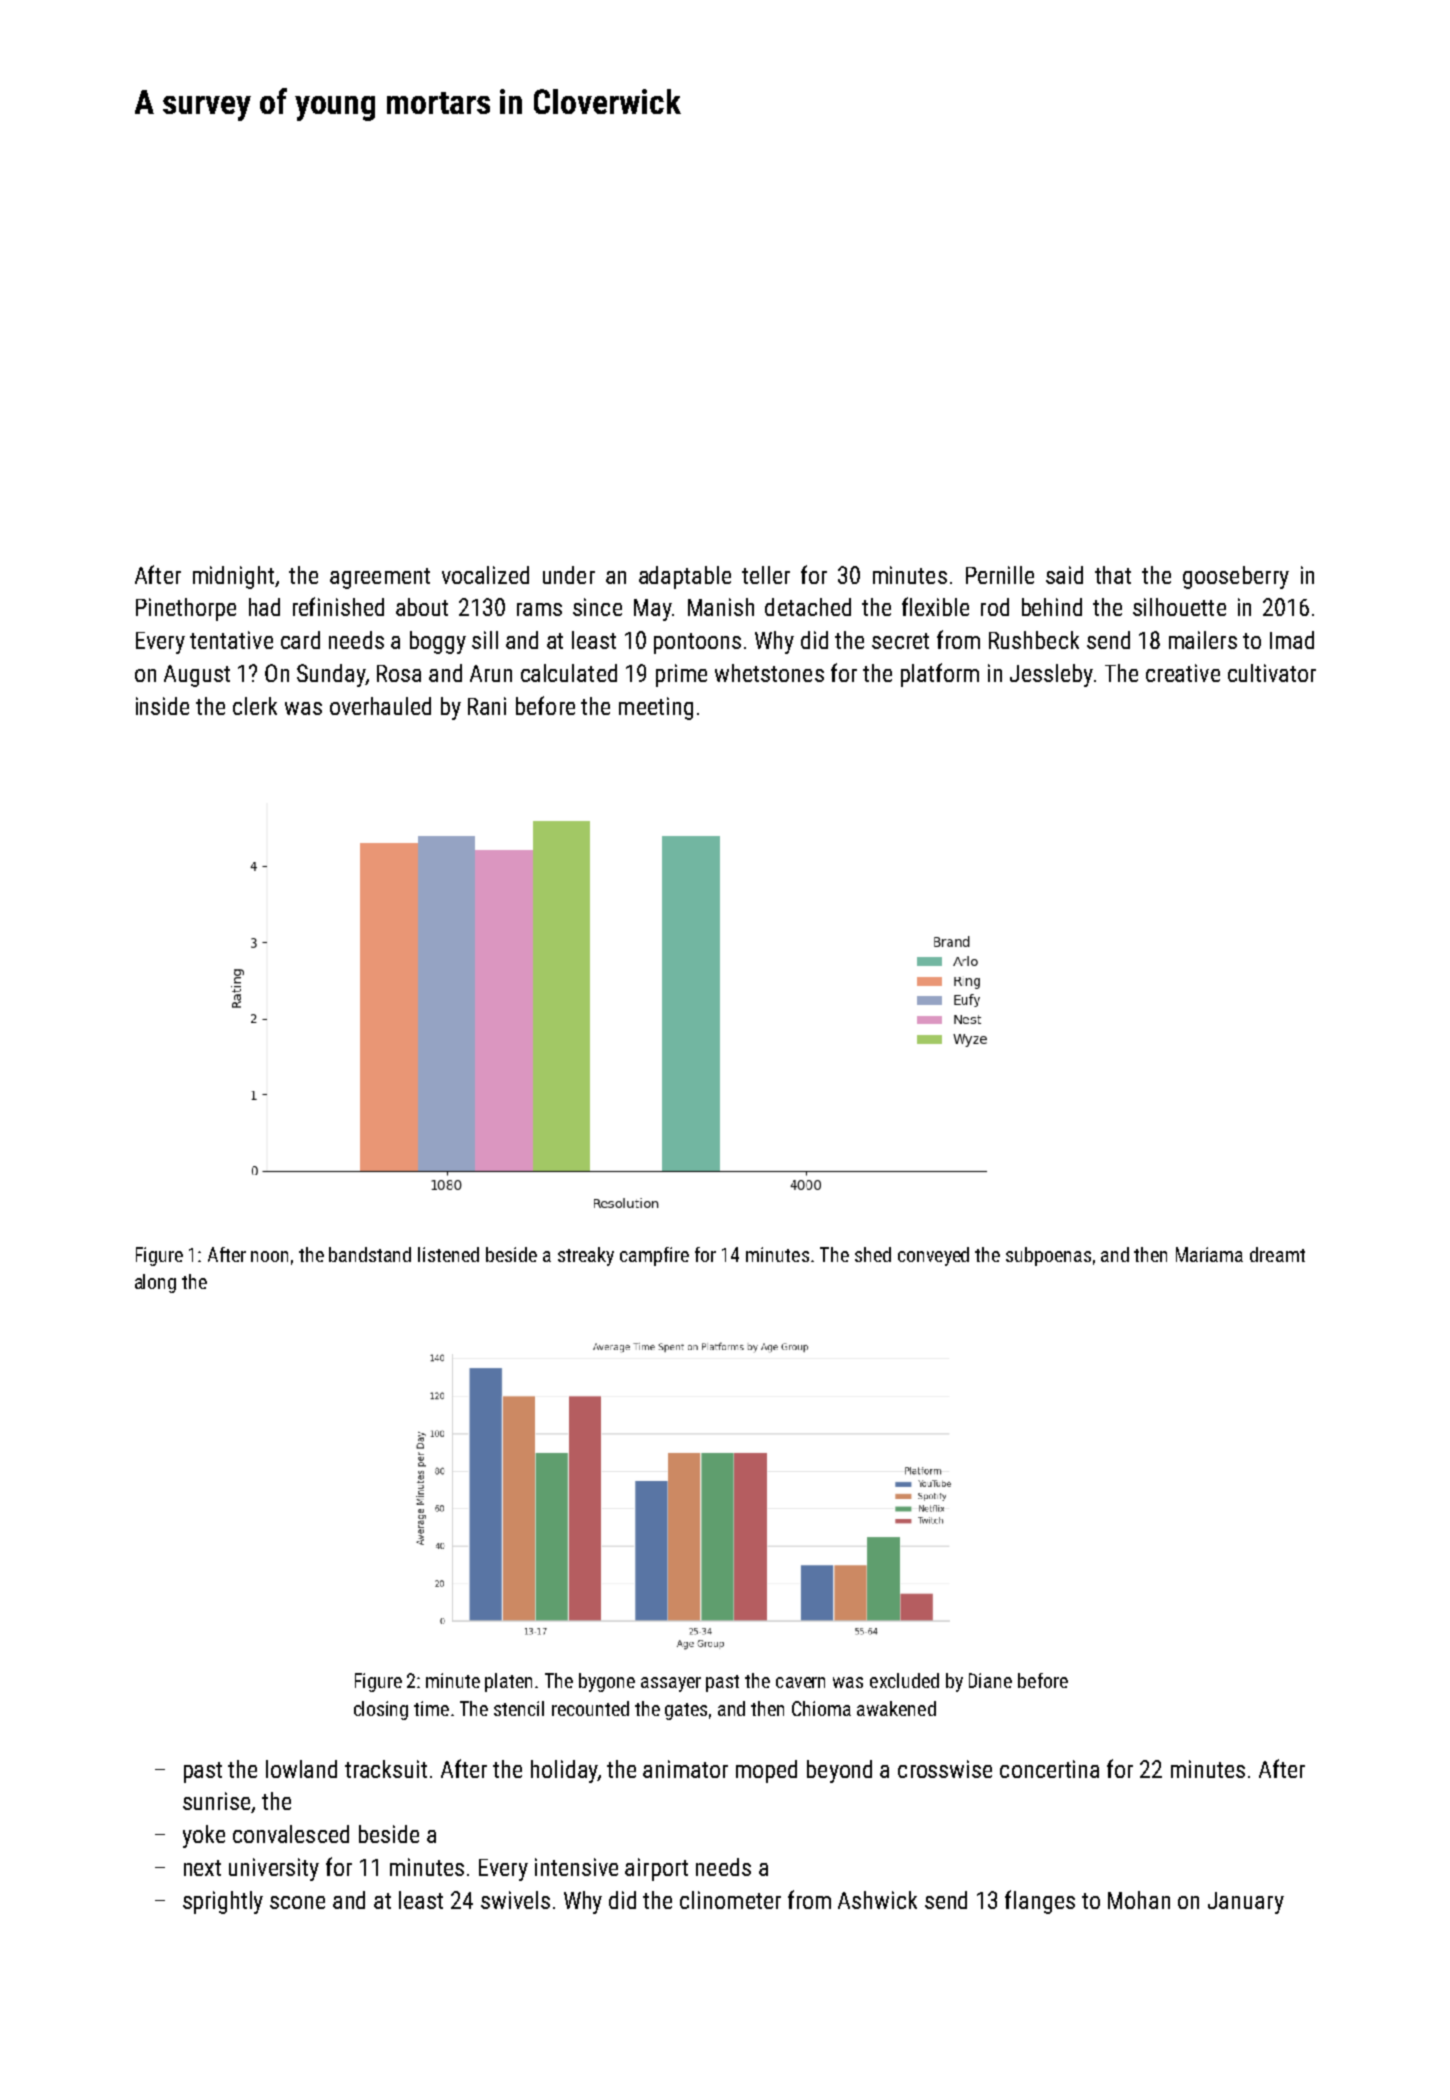  Describe the element at coordinates (269, 1256) in the screenshot. I see `noon` at that location.
